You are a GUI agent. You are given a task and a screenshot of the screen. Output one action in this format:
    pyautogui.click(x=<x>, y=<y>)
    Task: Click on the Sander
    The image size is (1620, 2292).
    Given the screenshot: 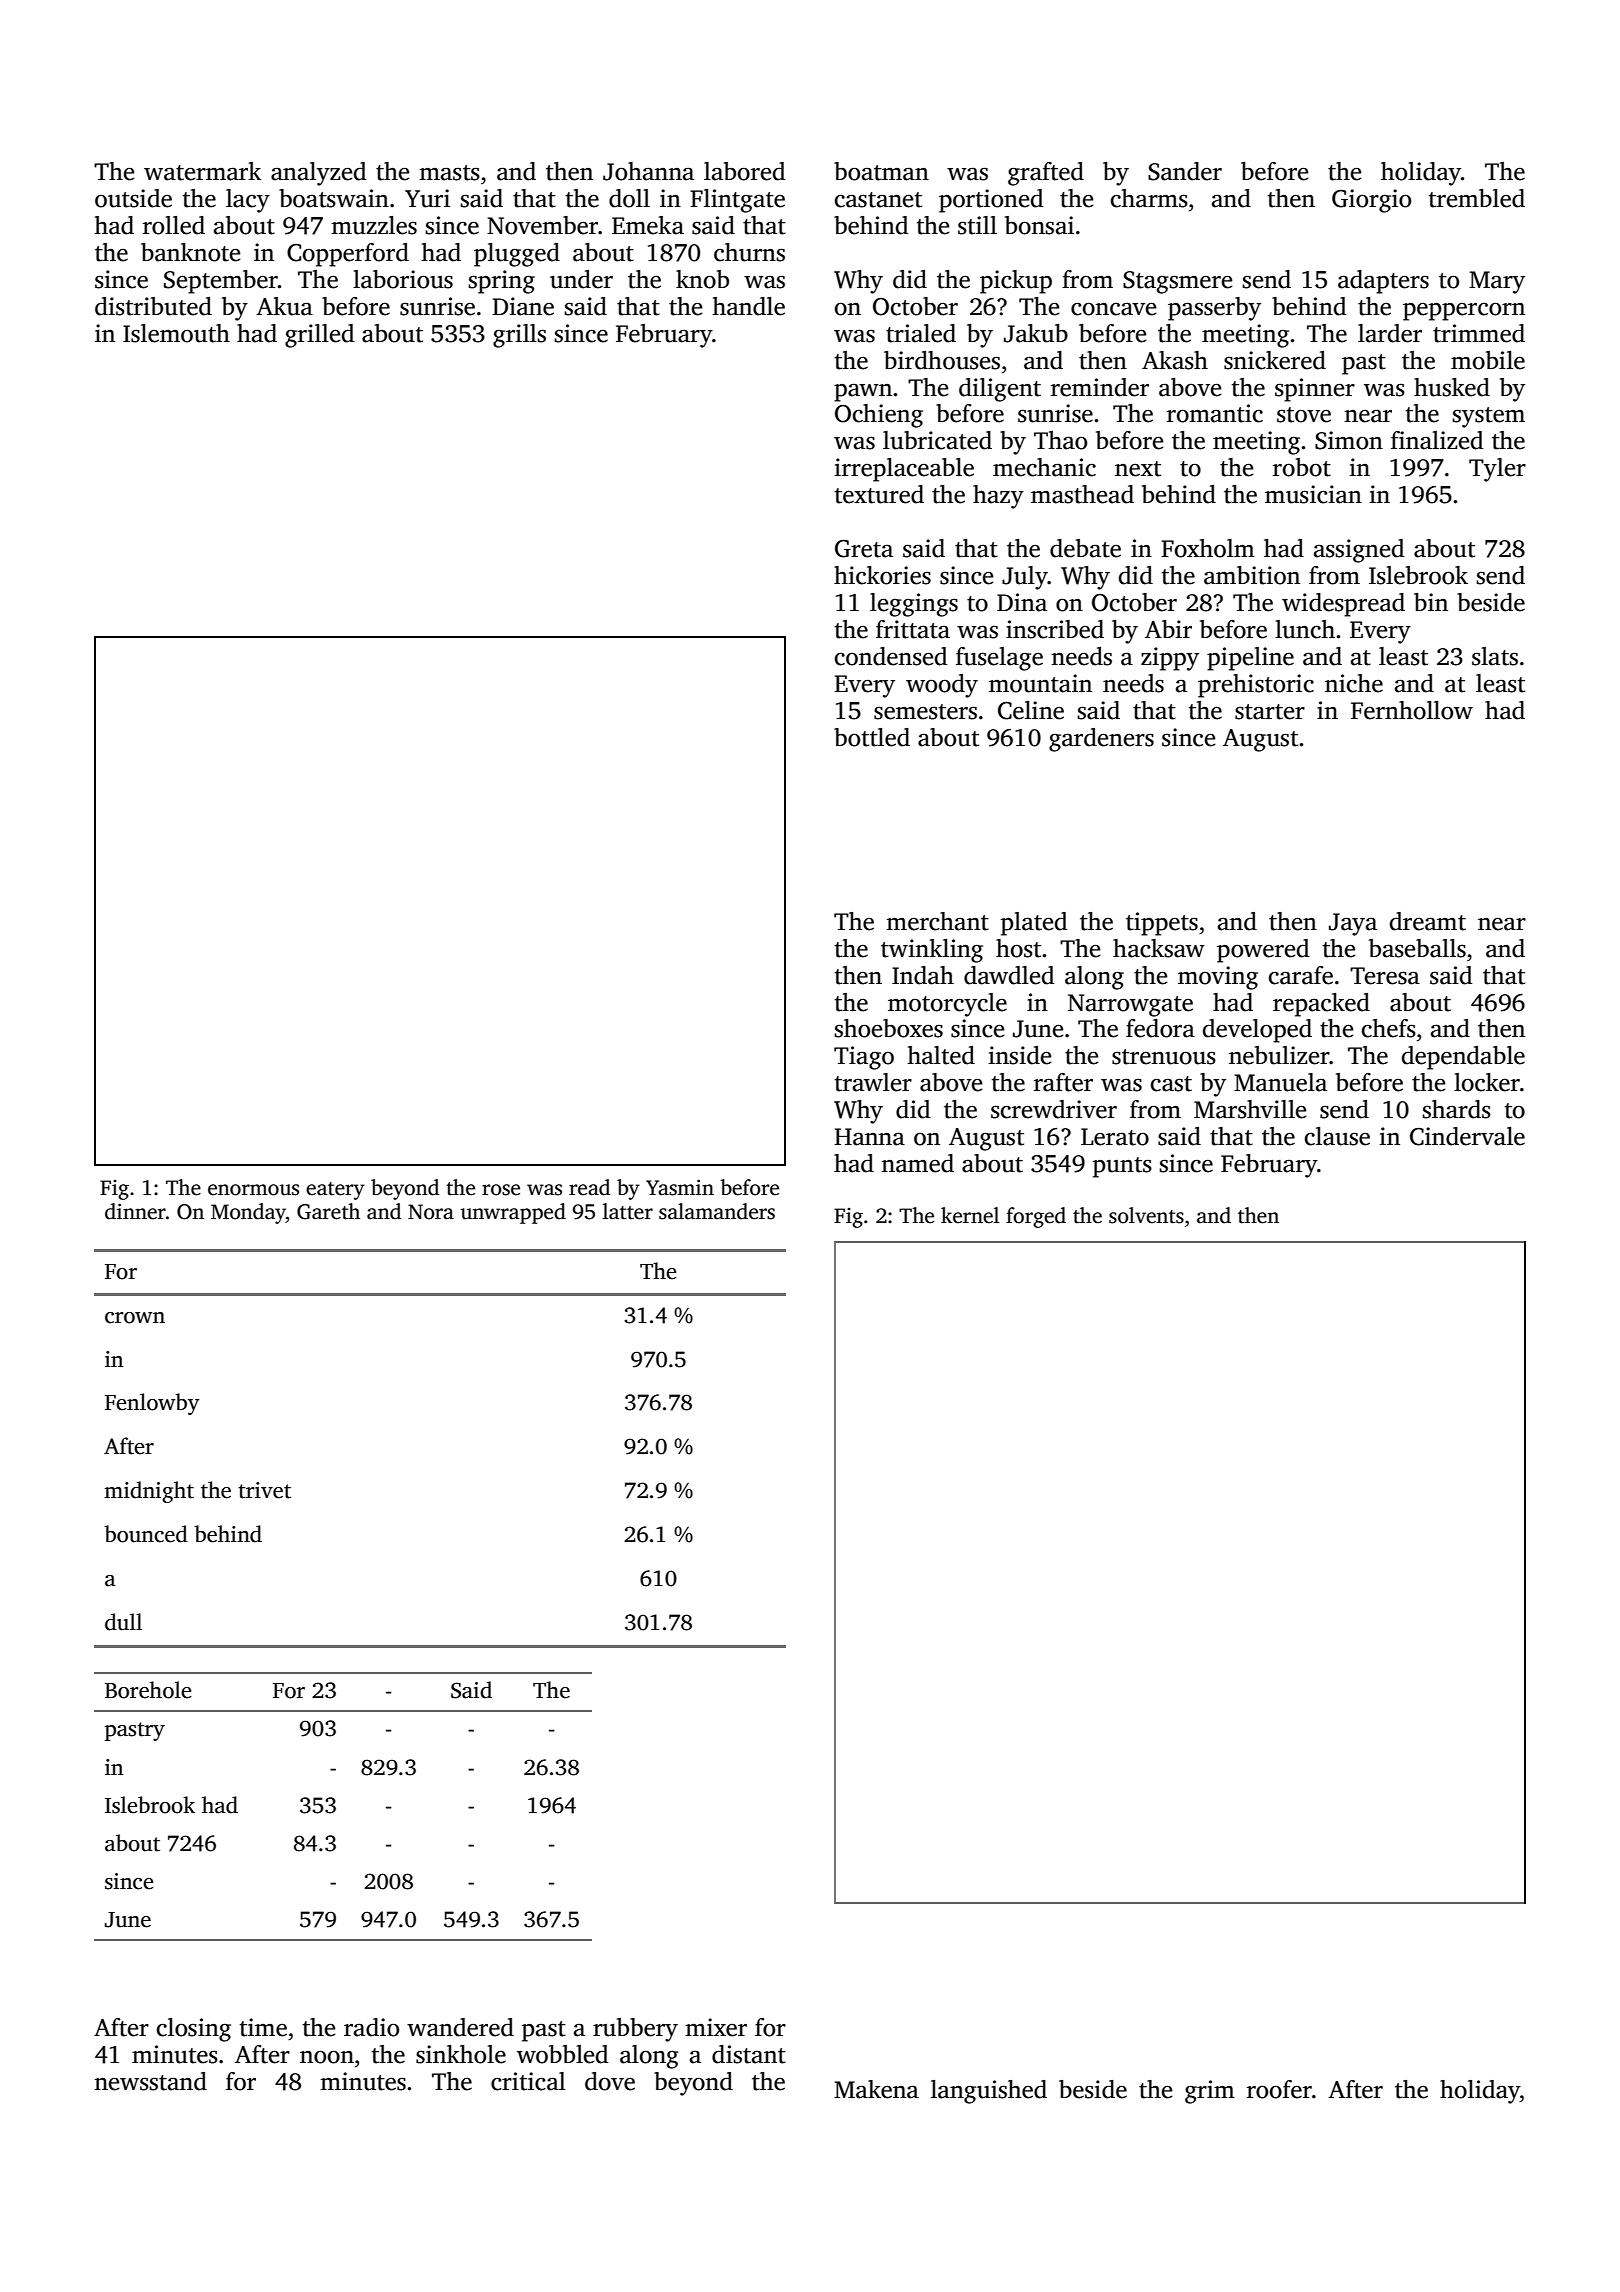 What is the action you would take?
    pyautogui.click(x=1185, y=171)
